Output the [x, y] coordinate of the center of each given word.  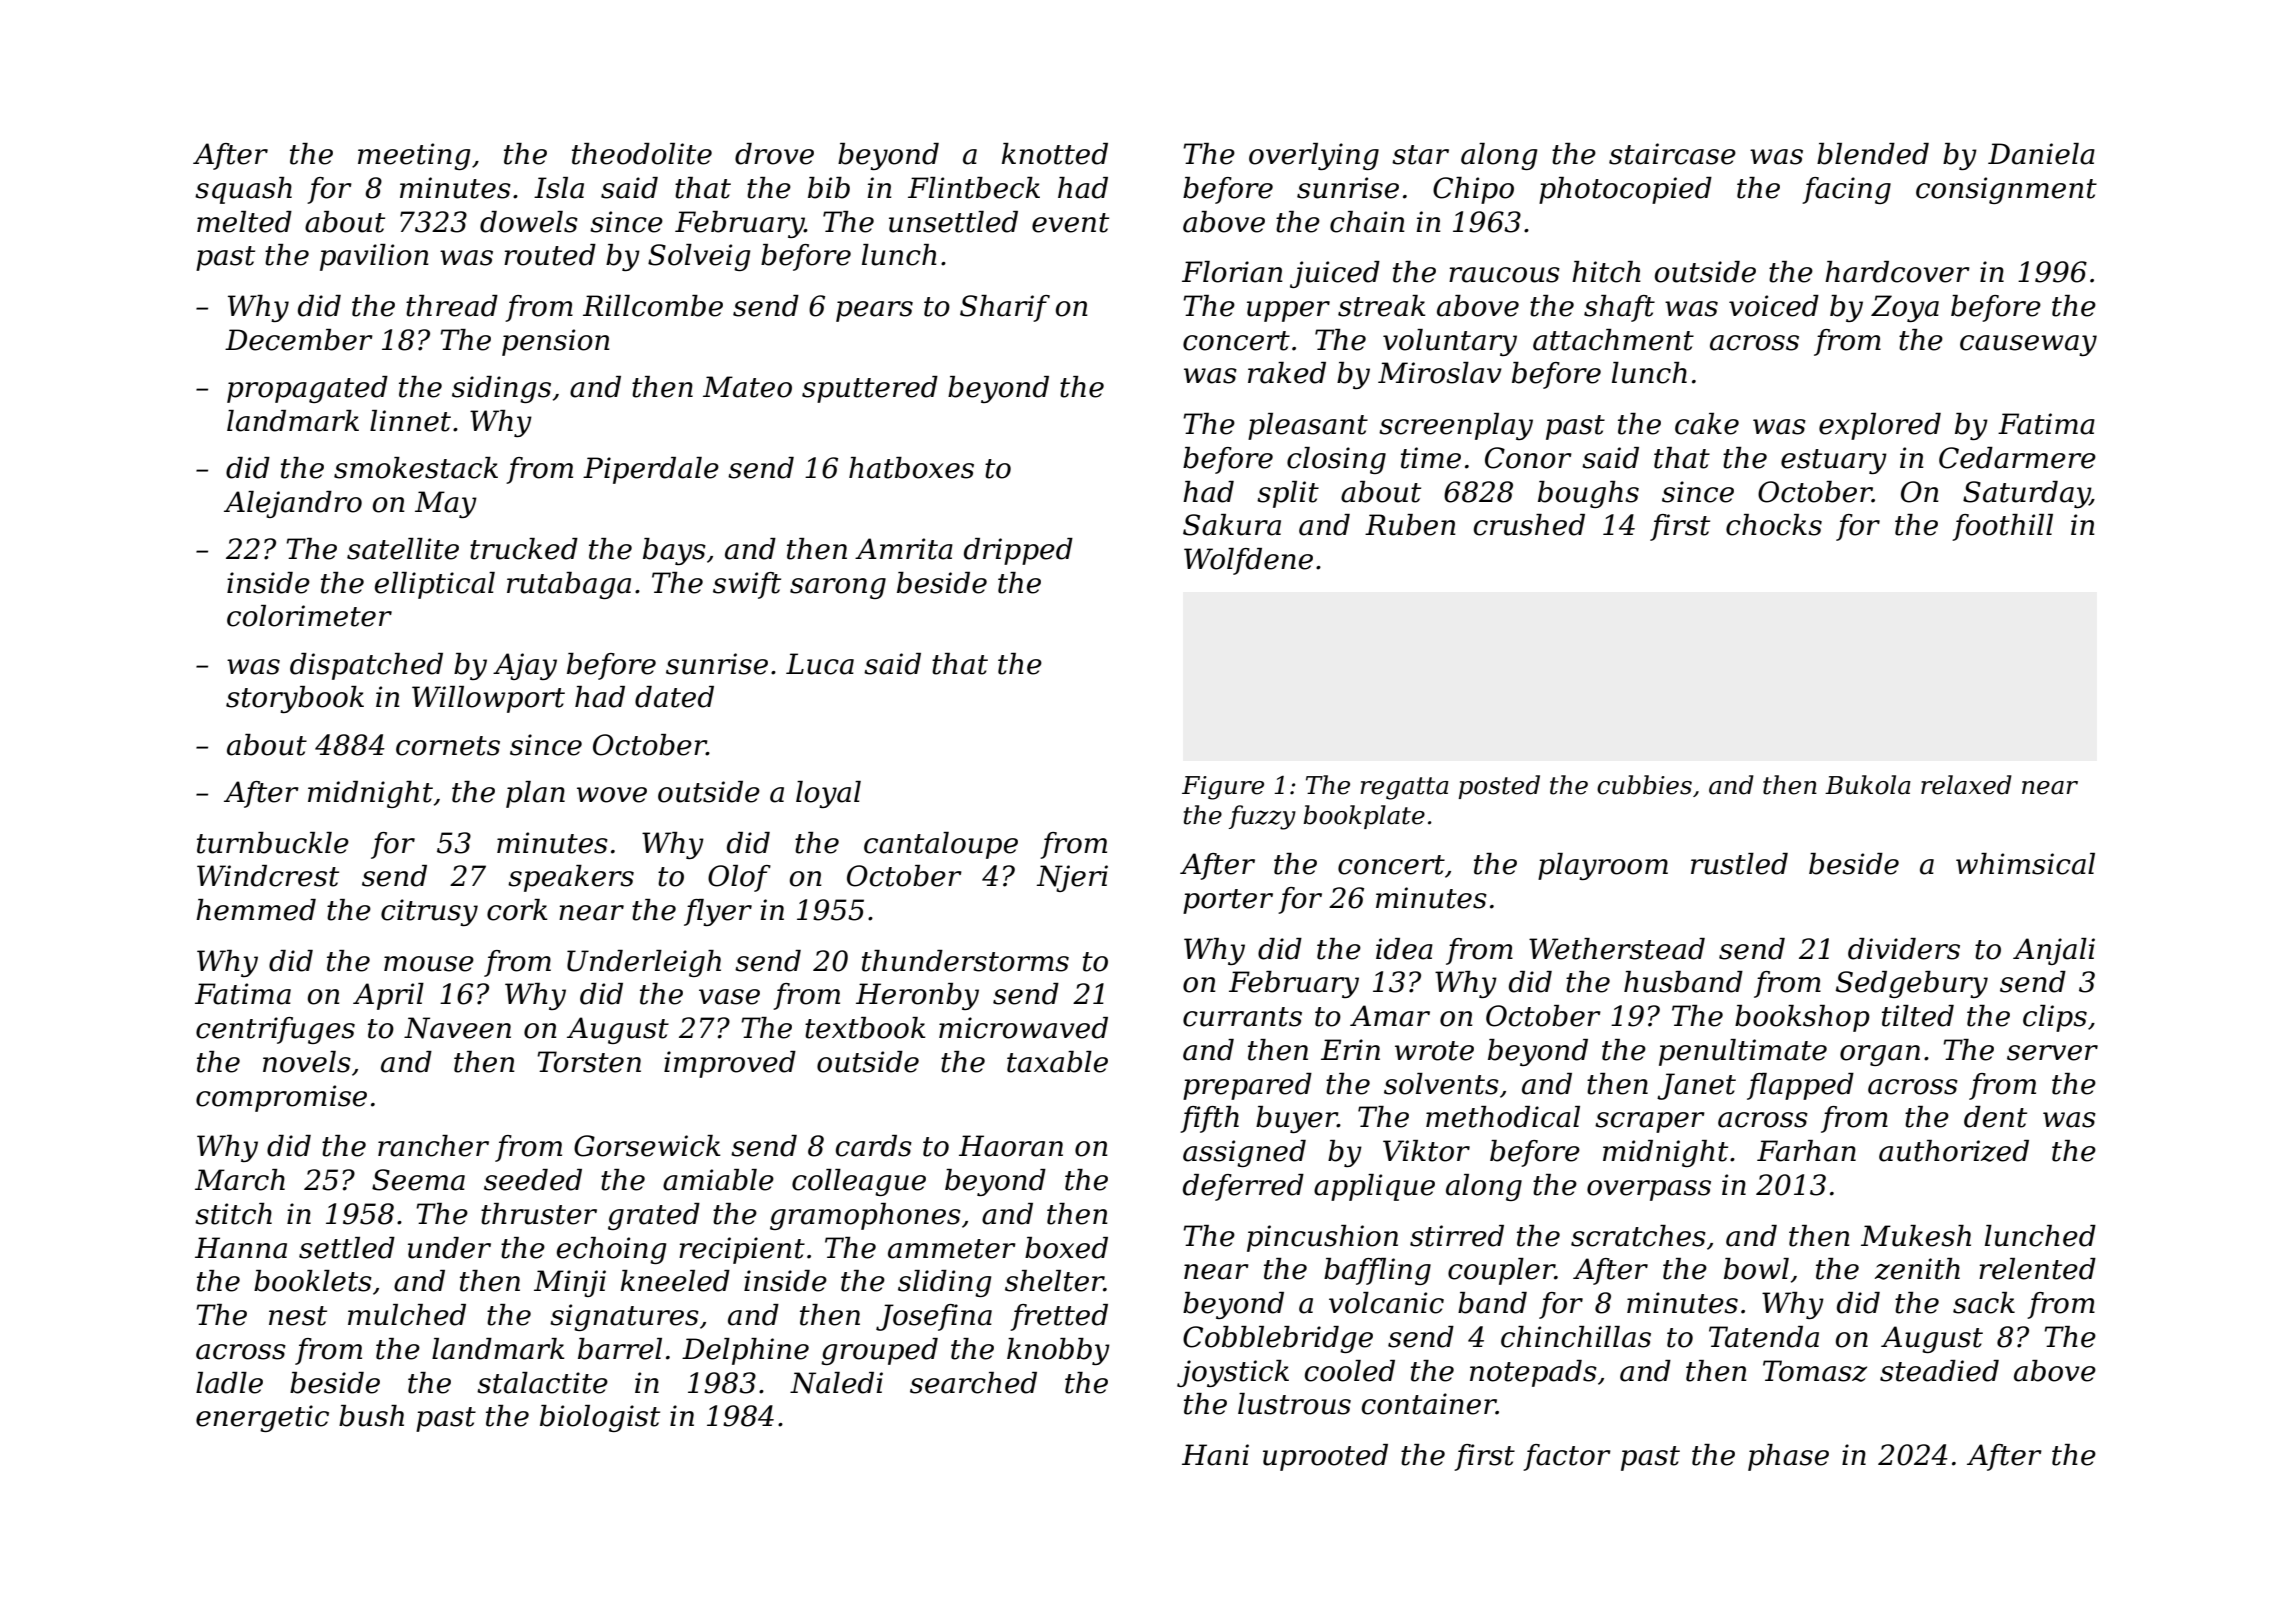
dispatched [366, 666]
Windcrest [268, 876]
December [299, 340]
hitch [1606, 272]
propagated [307, 389]
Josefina [934, 1317]
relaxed [1966, 785]
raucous [1504, 275]
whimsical [2025, 864]
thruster [539, 1214]
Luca [820, 664]
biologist [600, 1418]
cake [1707, 424]
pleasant [1308, 426]
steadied [1939, 1371]
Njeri [1072, 878]
